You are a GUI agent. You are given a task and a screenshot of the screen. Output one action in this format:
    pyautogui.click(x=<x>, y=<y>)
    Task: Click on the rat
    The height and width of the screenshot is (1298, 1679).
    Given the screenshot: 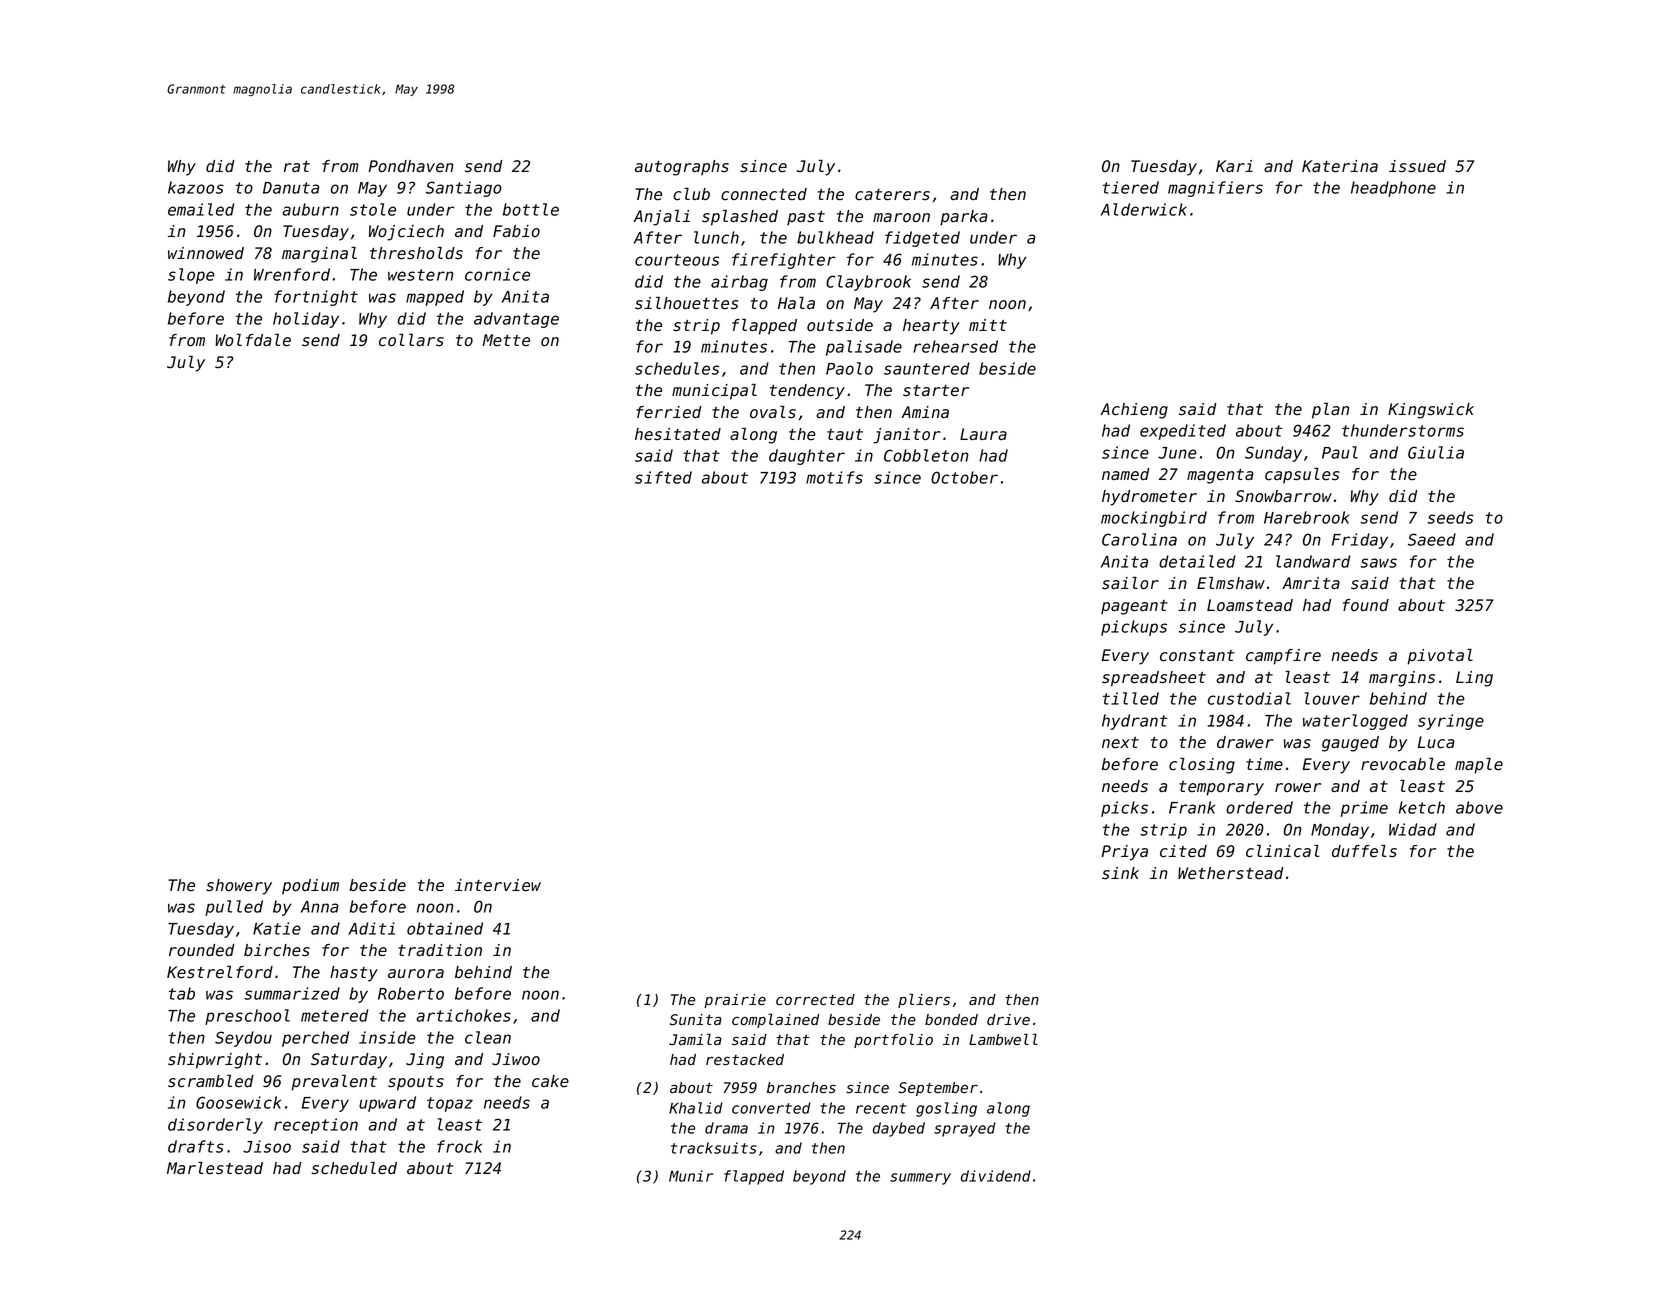 What is the action you would take?
    pyautogui.click(x=297, y=166)
